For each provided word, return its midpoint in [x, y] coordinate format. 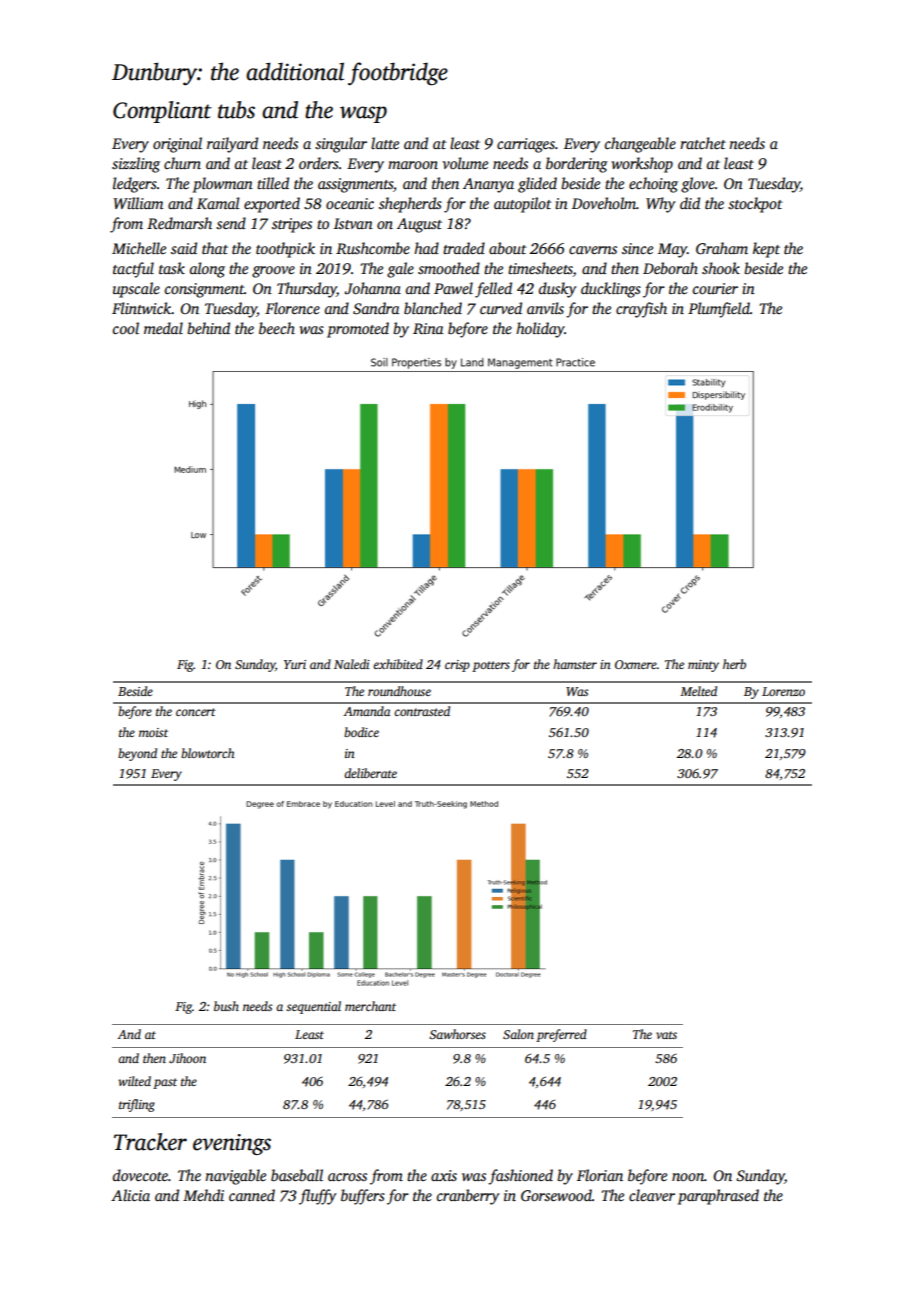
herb [734, 664]
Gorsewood [556, 1195]
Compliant [162, 112]
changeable [640, 145]
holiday [540, 330]
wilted [134, 1081]
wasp [363, 114]
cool [126, 328]
